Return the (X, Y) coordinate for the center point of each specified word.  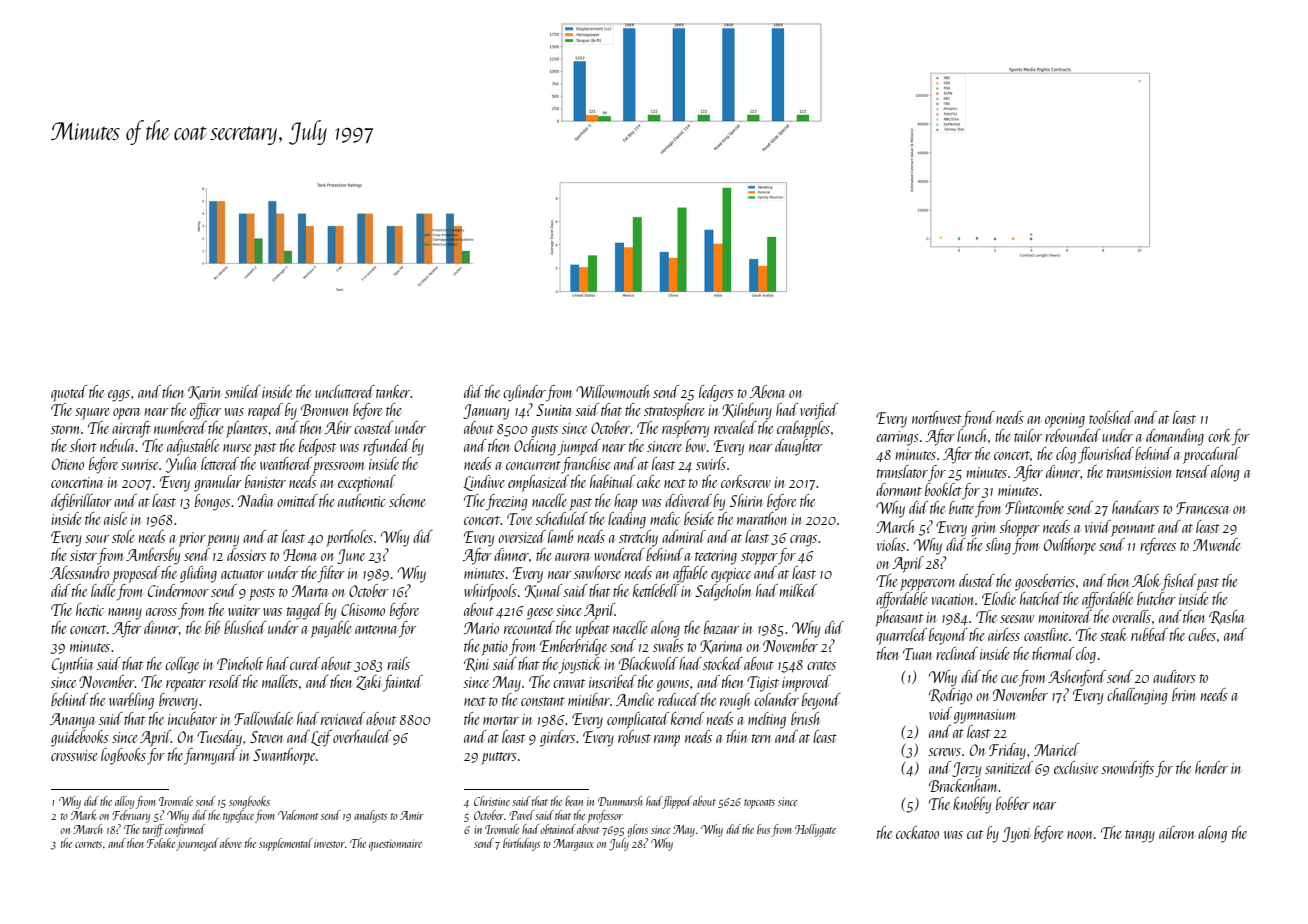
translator (902, 471)
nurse (237, 448)
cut (975, 834)
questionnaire (395, 845)
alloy (124, 802)
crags (803, 541)
